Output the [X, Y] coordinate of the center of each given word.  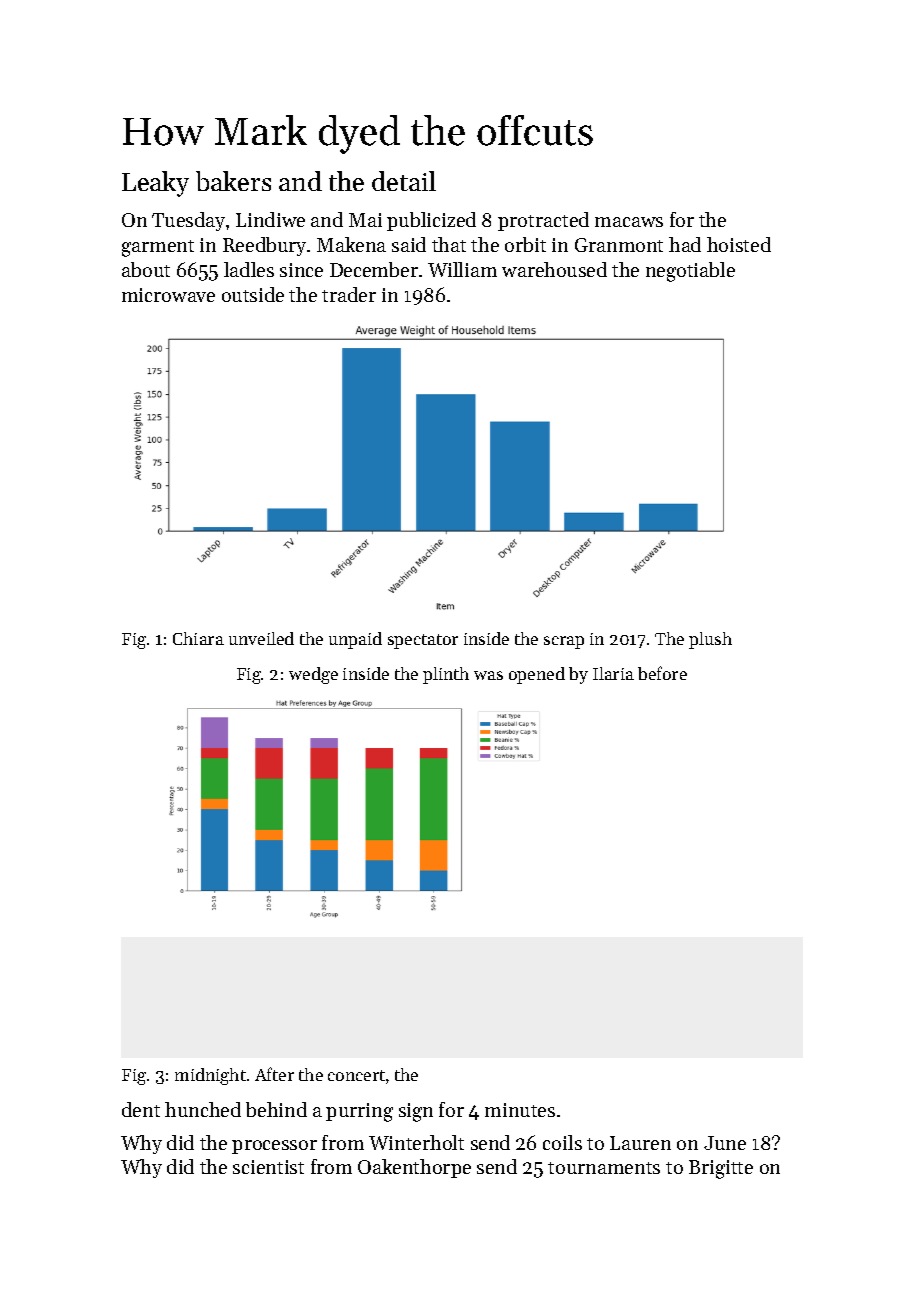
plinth [446, 675]
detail [404, 181]
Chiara [198, 638]
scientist [268, 1167]
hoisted [739, 244]
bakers [233, 181]
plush [710, 640]
